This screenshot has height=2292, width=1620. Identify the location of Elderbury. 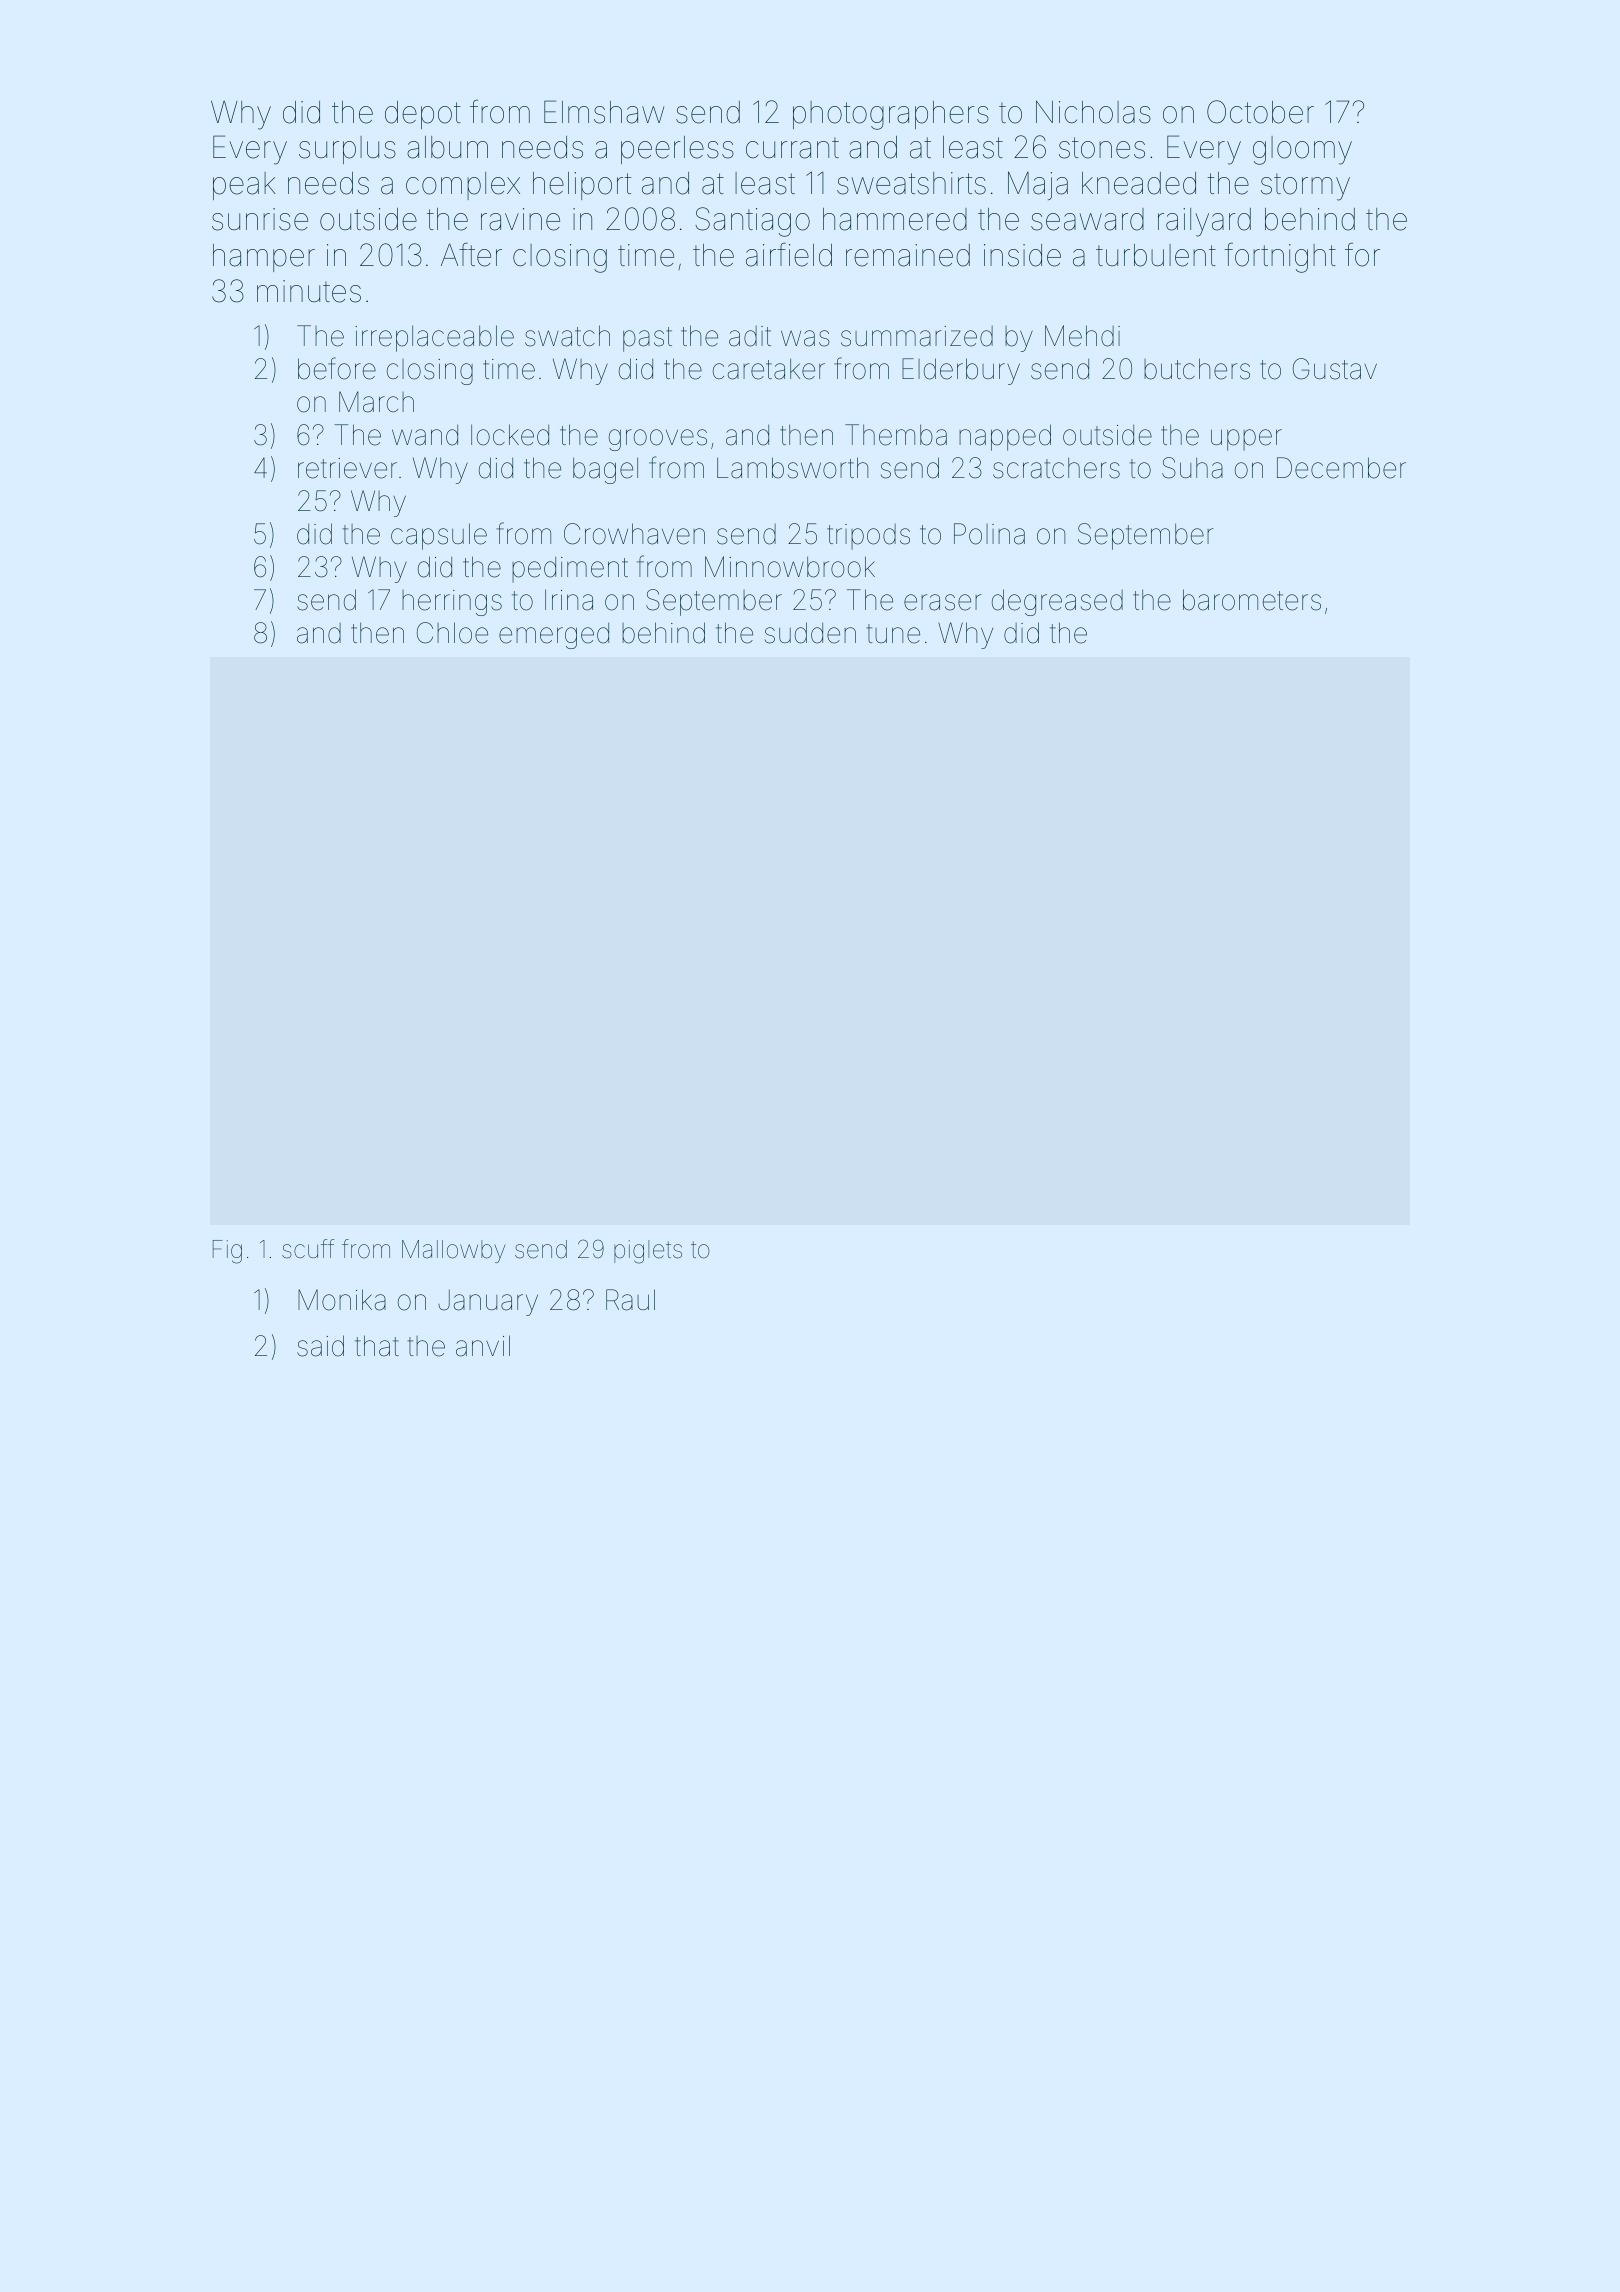
(961, 371).
